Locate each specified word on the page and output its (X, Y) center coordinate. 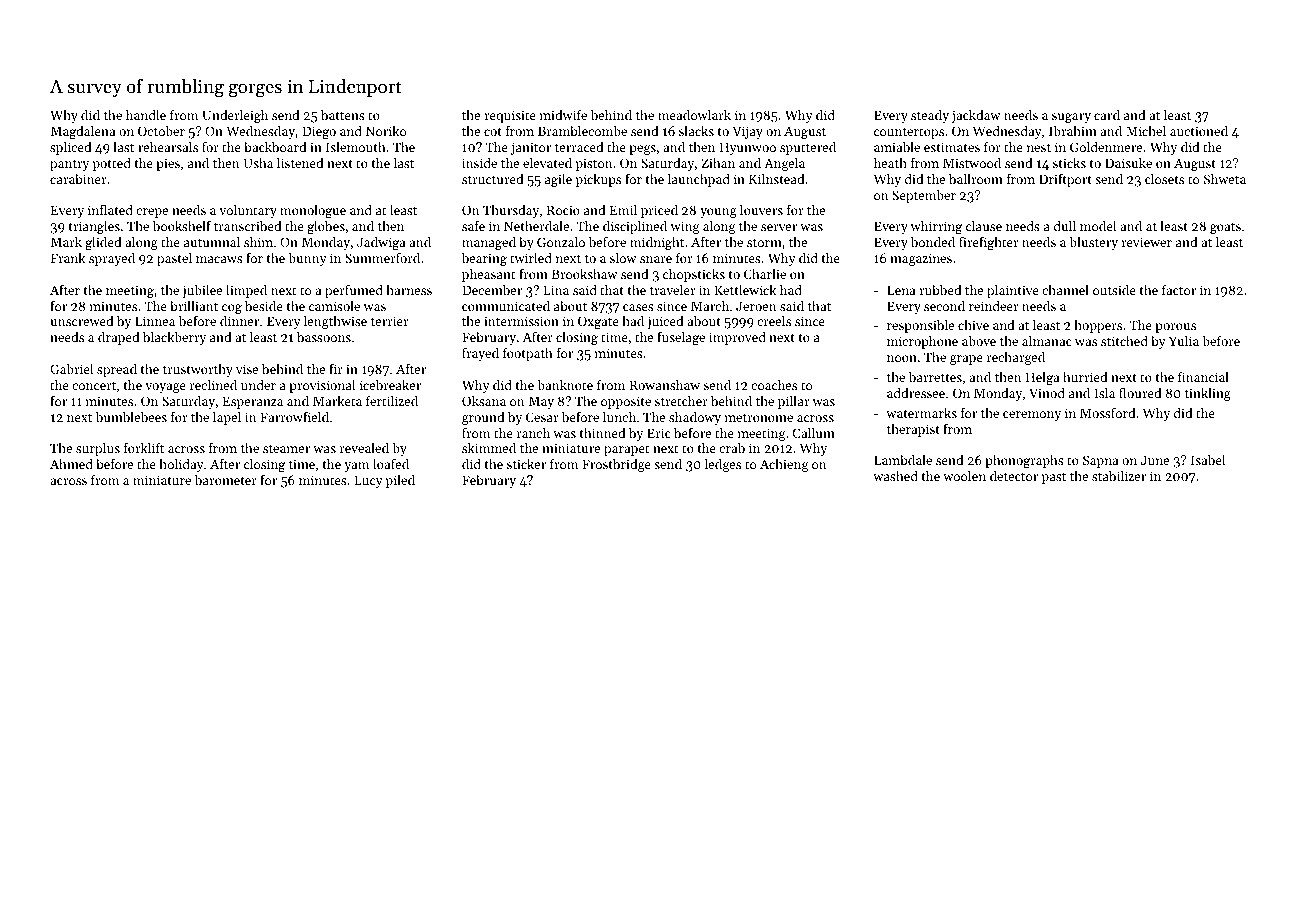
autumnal (212, 242)
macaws (219, 259)
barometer (226, 480)
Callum (813, 433)
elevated (547, 163)
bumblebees (131, 417)
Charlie (765, 274)
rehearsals (168, 147)
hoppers (1098, 326)
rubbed (940, 290)
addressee (916, 393)
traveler (672, 290)
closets (1164, 179)
